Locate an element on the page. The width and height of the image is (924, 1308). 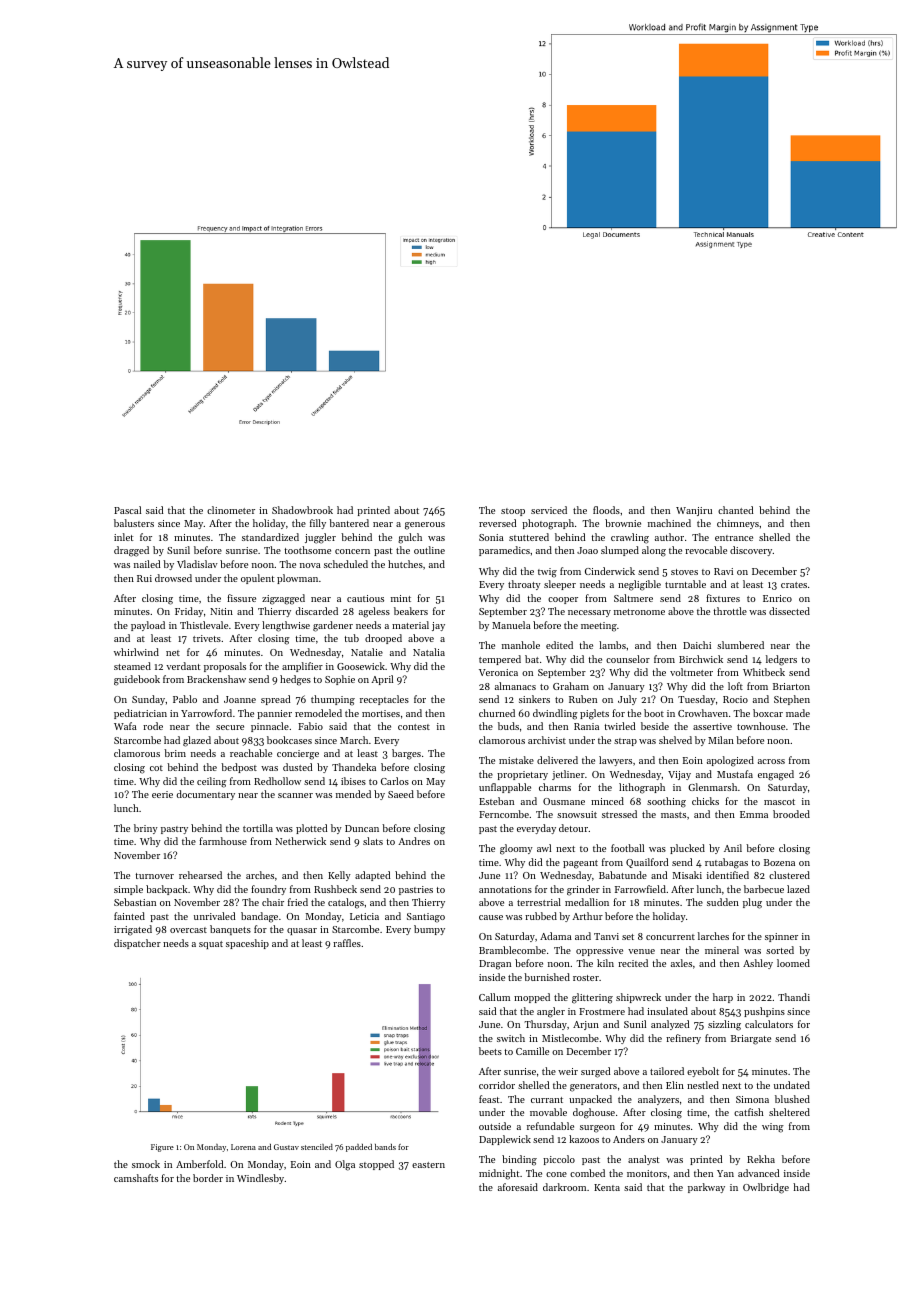
floods is located at coordinates (606, 510).
